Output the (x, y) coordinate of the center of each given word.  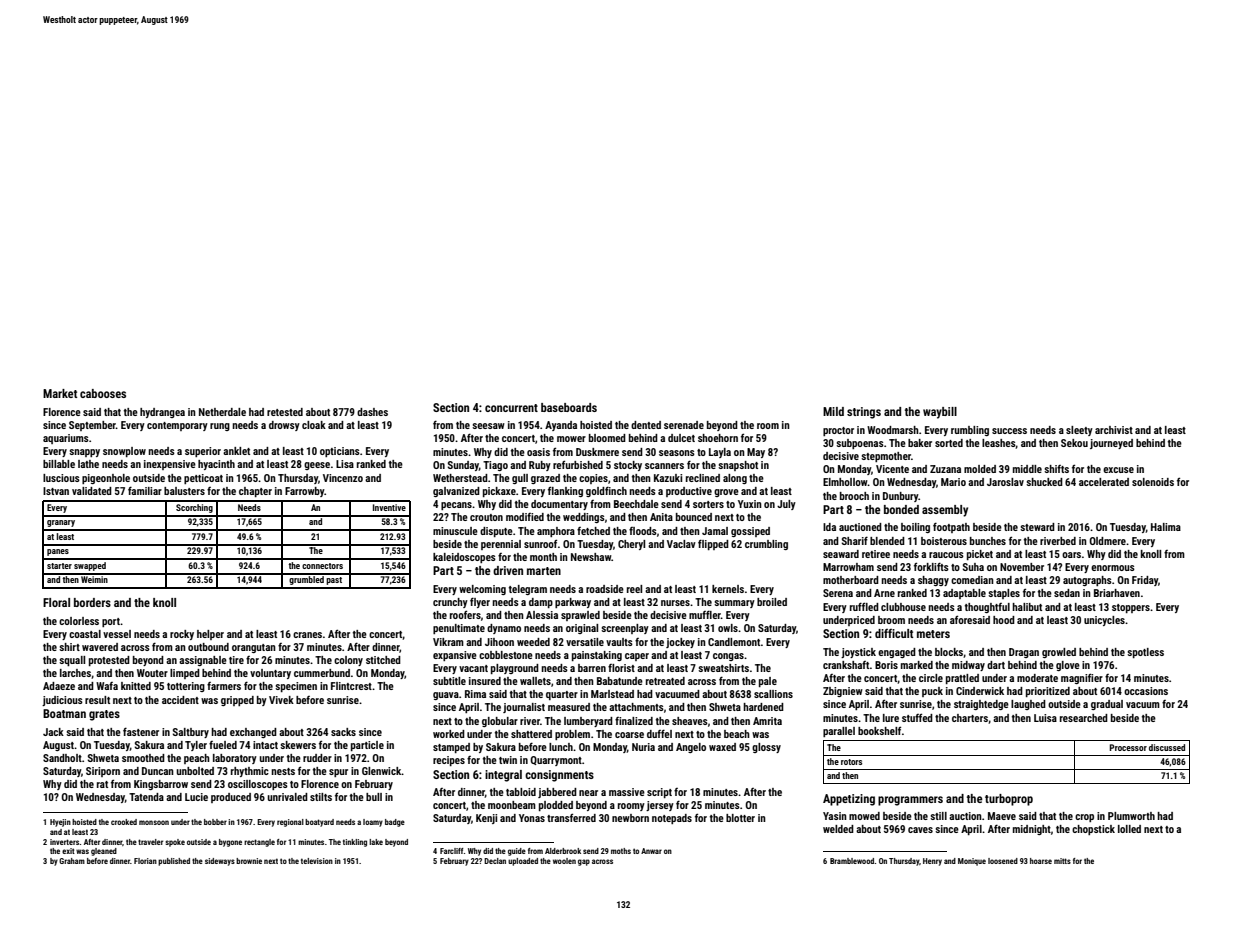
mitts (1062, 861)
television (317, 861)
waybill (940, 413)
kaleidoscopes (464, 558)
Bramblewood (852, 861)
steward (1037, 527)
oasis (538, 452)
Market (60, 393)
